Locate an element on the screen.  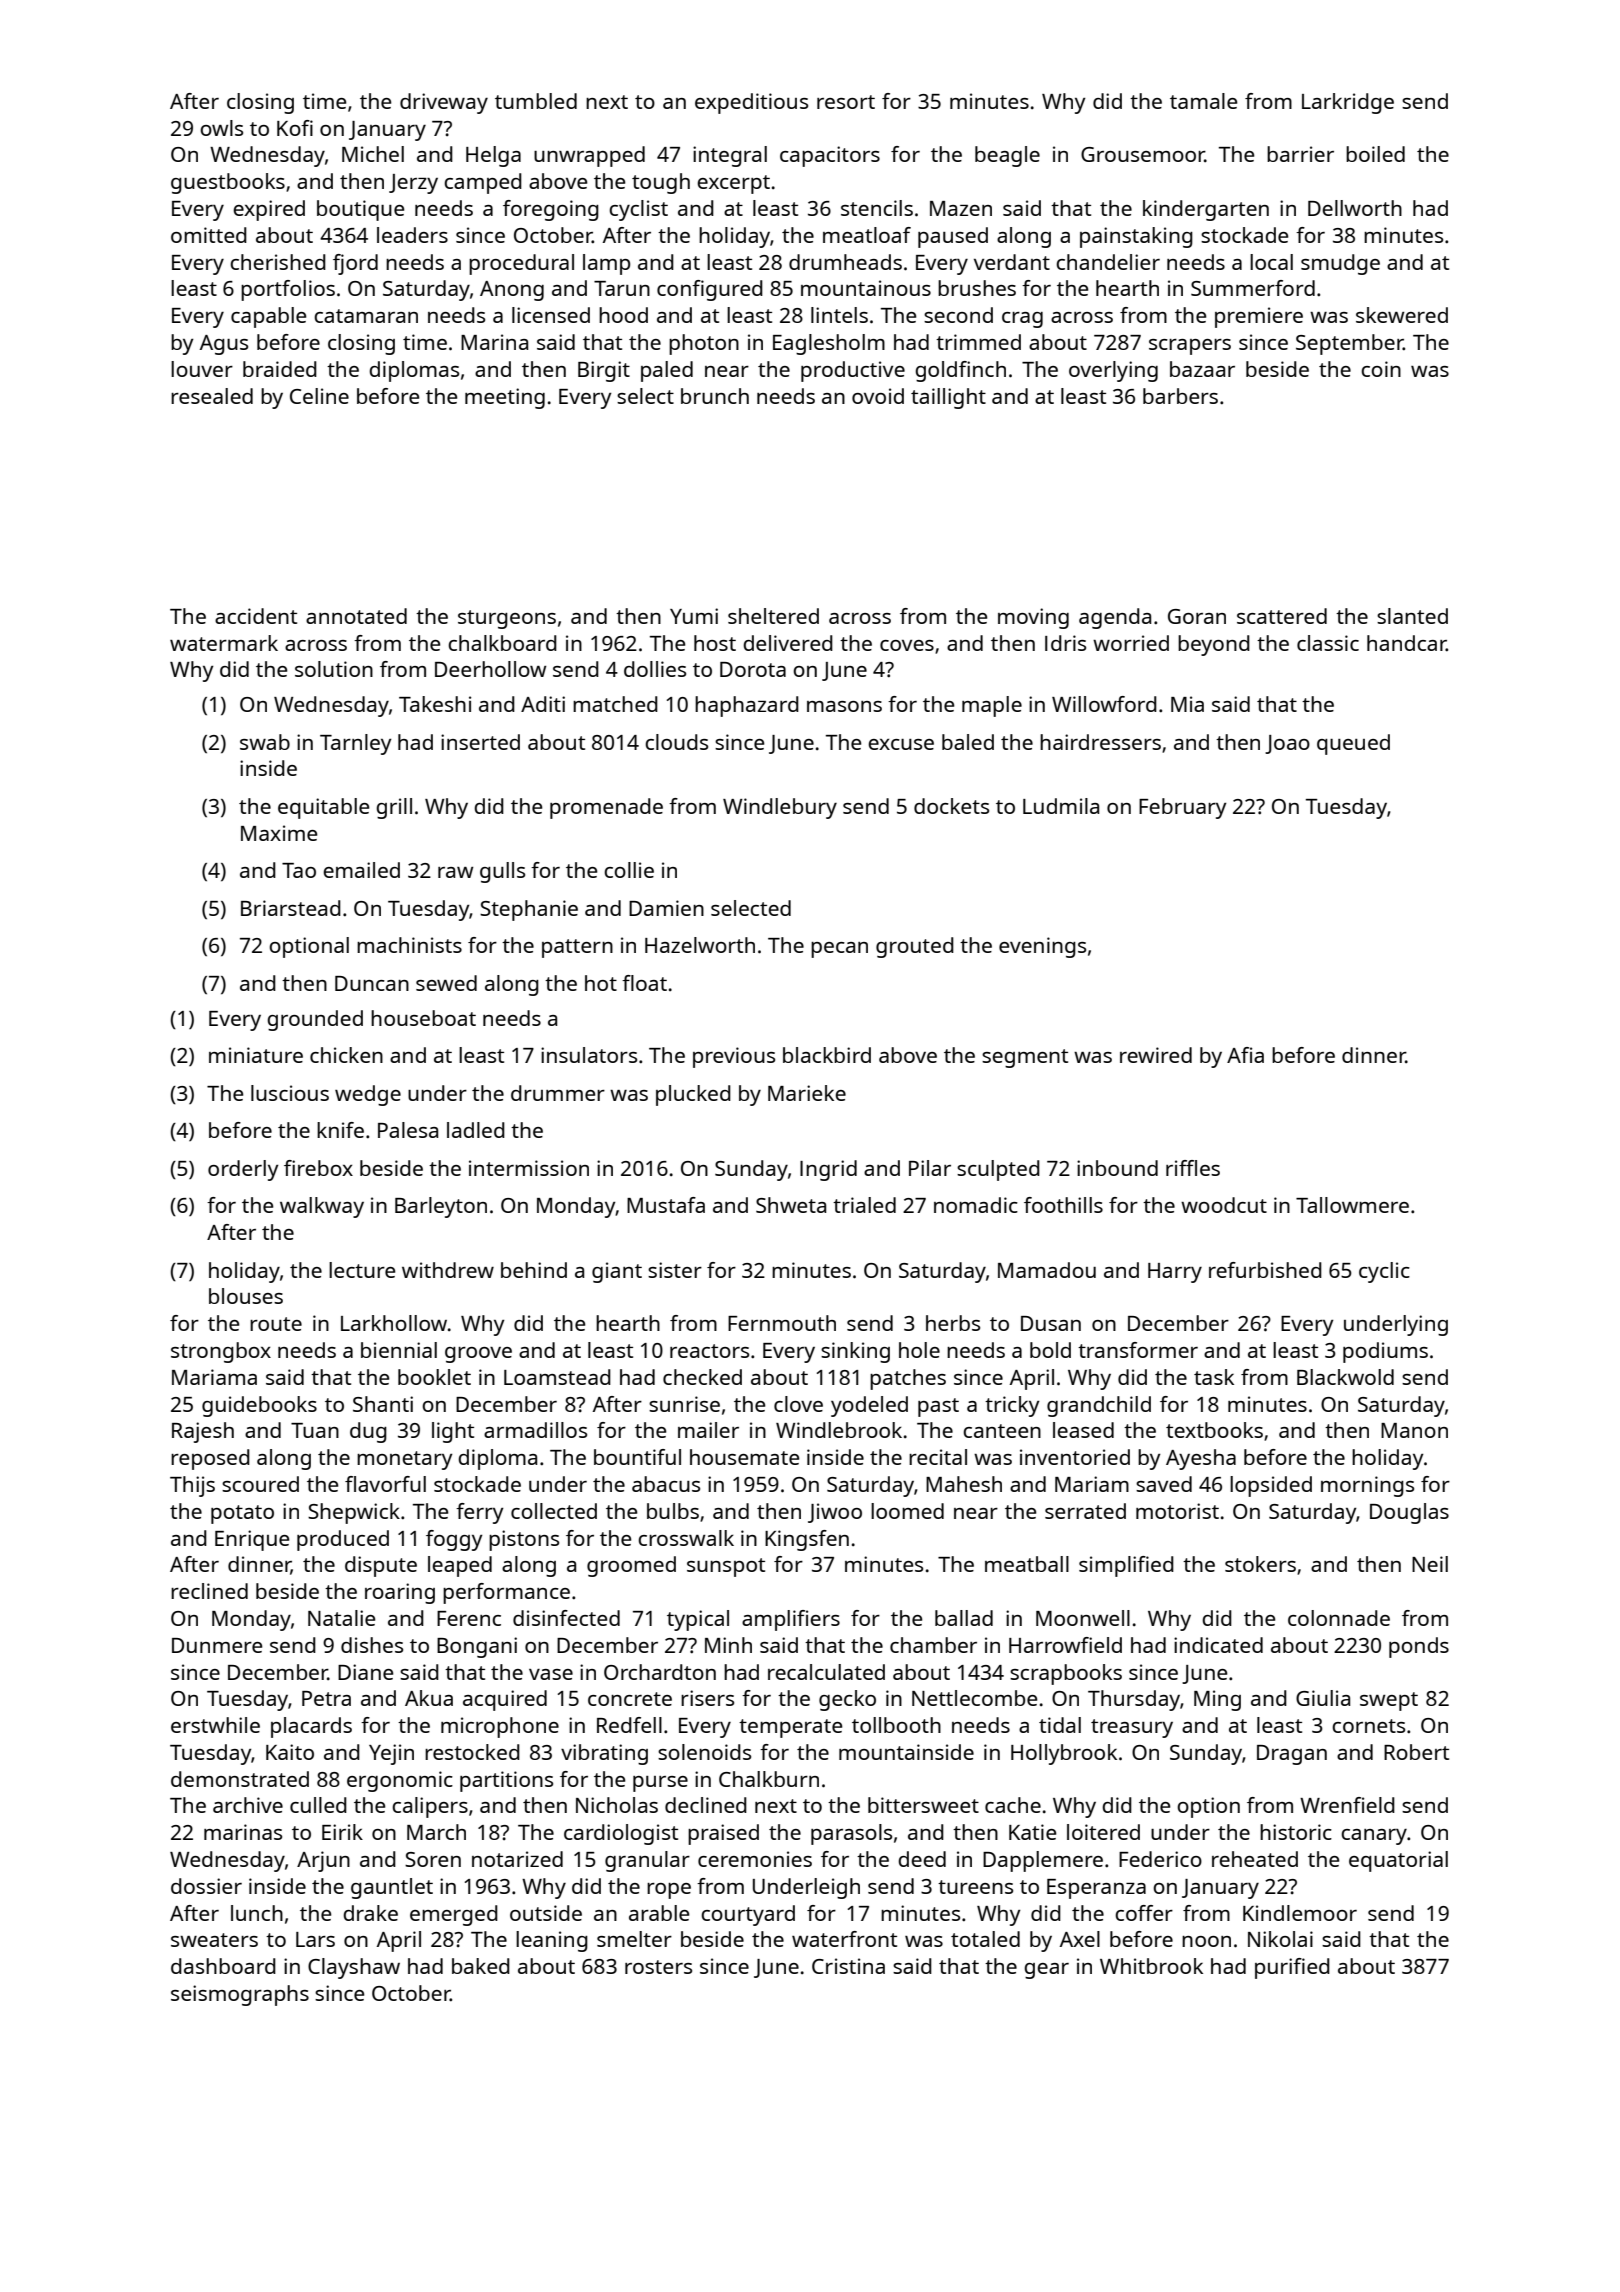
ovoid is located at coordinates (878, 396).
